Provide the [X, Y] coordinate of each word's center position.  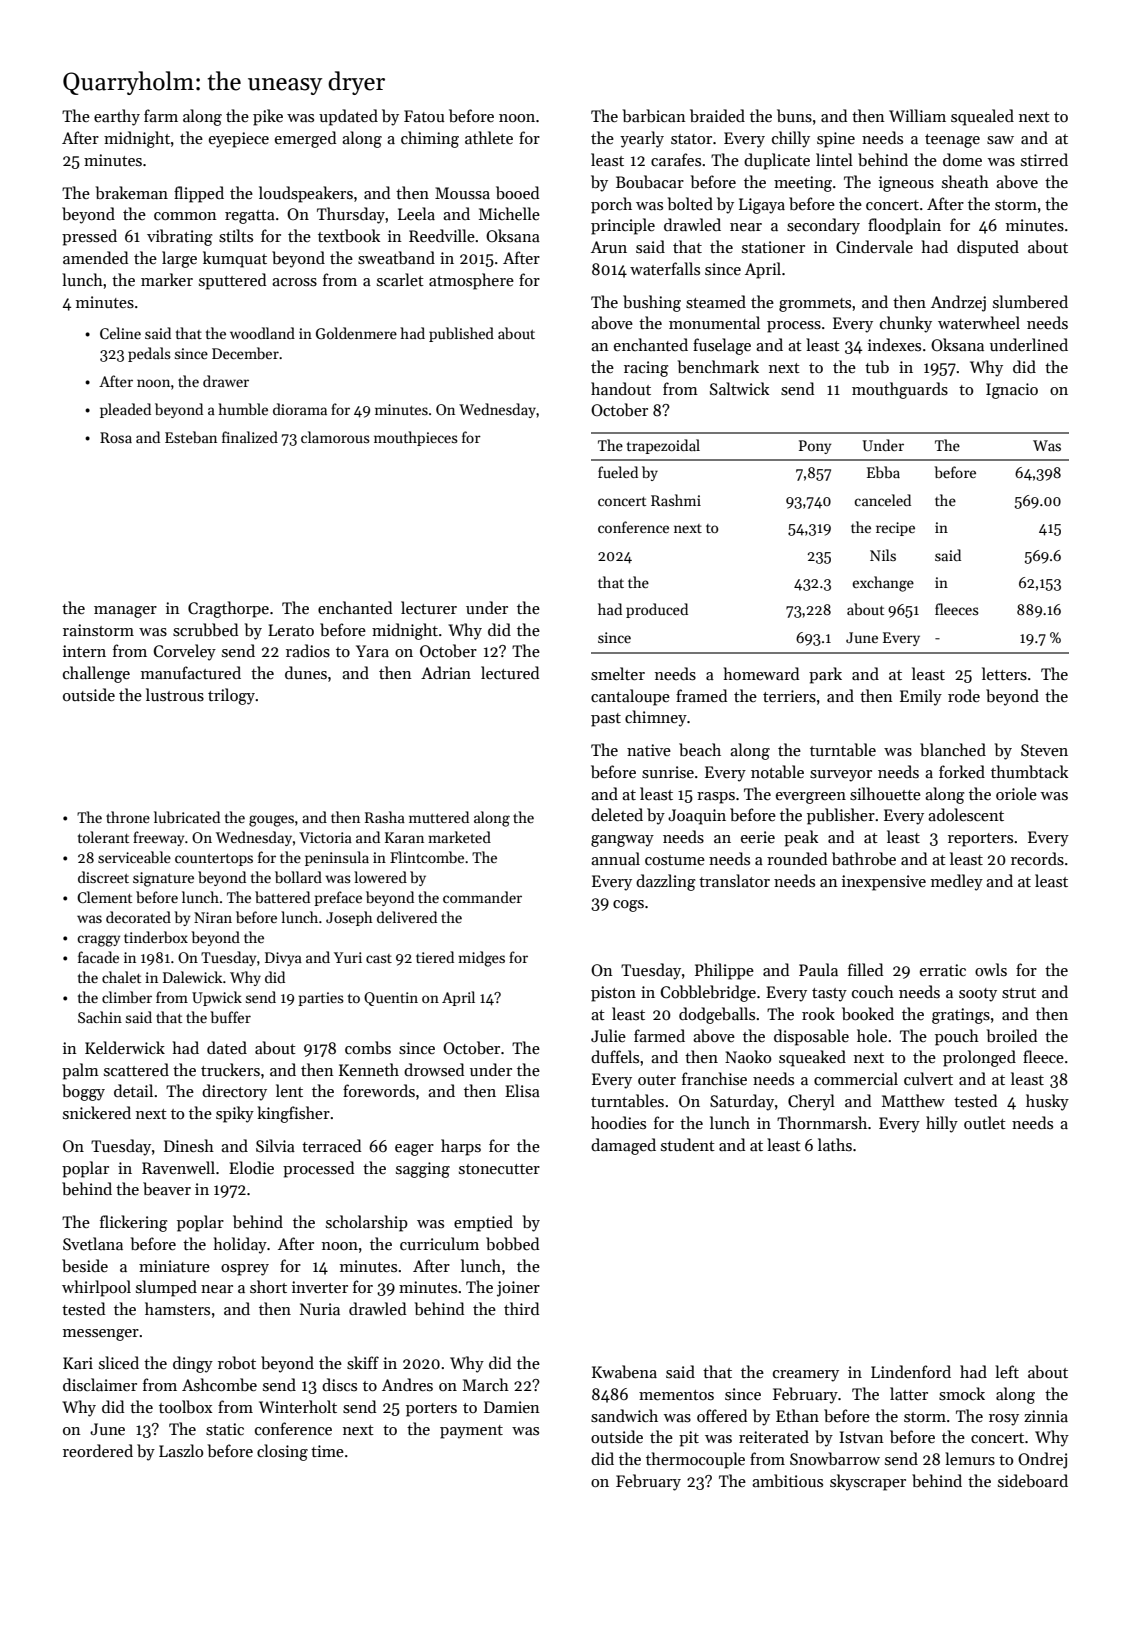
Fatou [424, 116]
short [268, 1286]
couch [873, 991]
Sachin [100, 1017]
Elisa [522, 1090]
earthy [117, 117]
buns [794, 116]
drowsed [434, 1069]
